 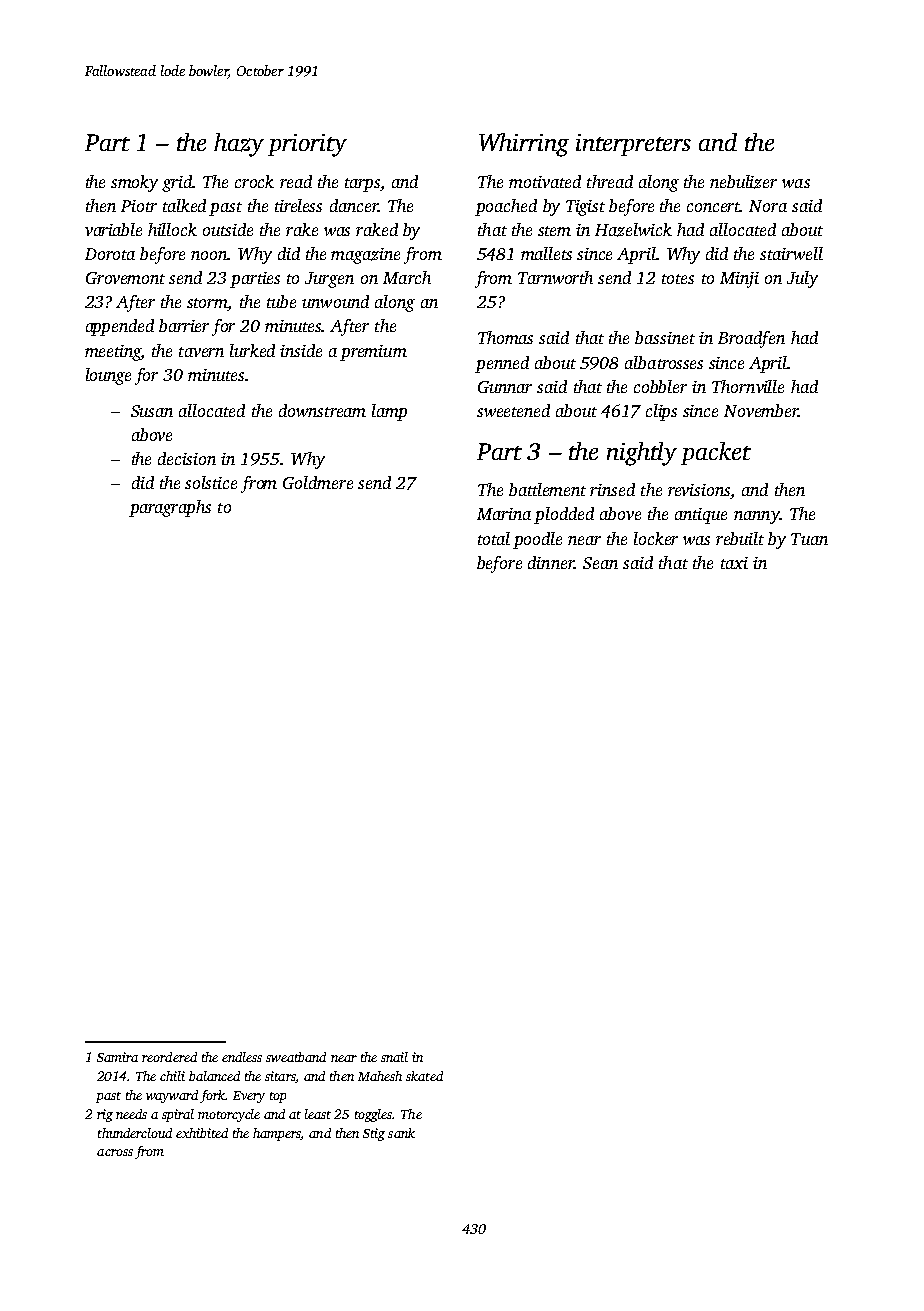 I want to click on skated, so click(x=424, y=1076).
